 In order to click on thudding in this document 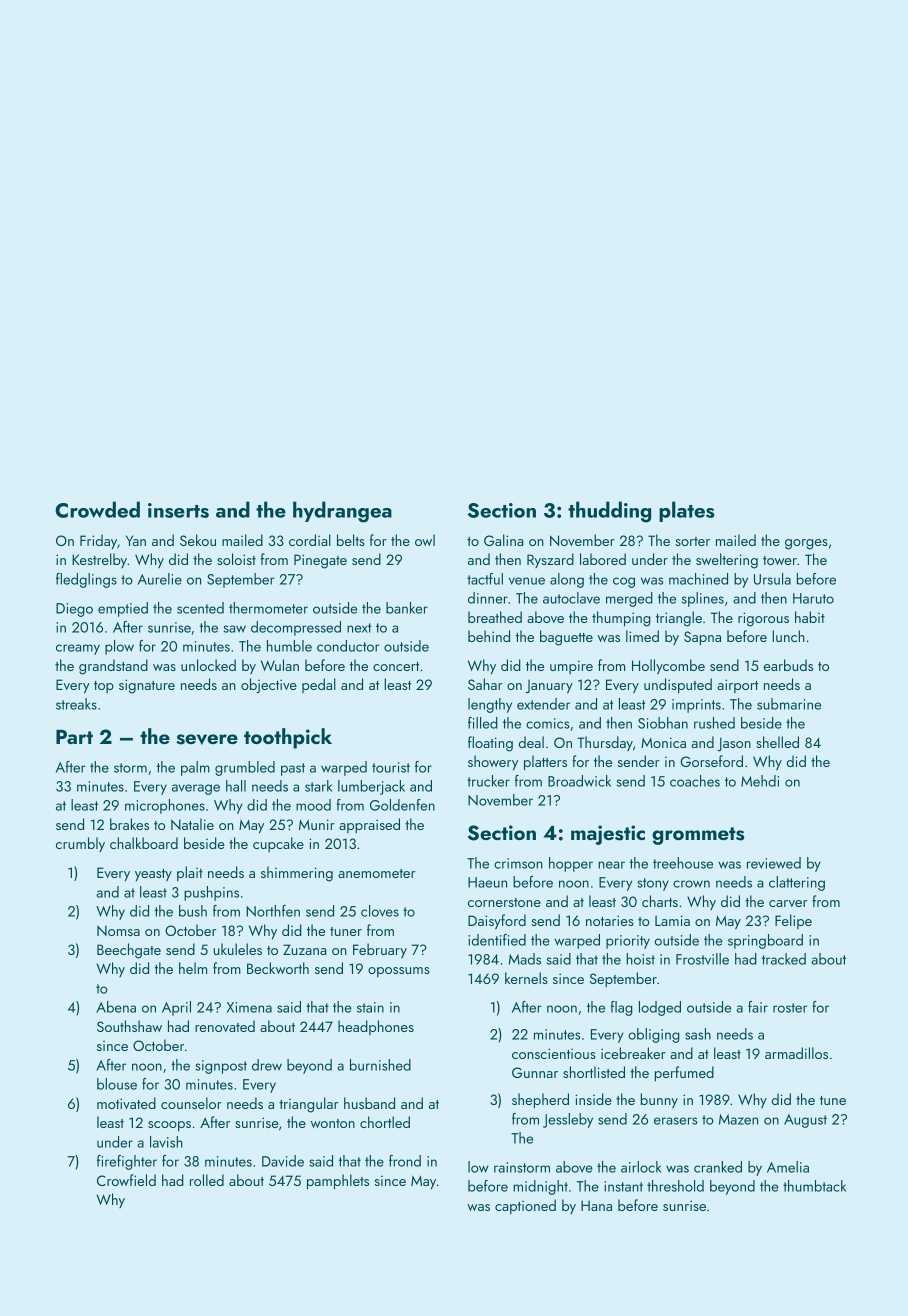, I will do `click(609, 512)`.
